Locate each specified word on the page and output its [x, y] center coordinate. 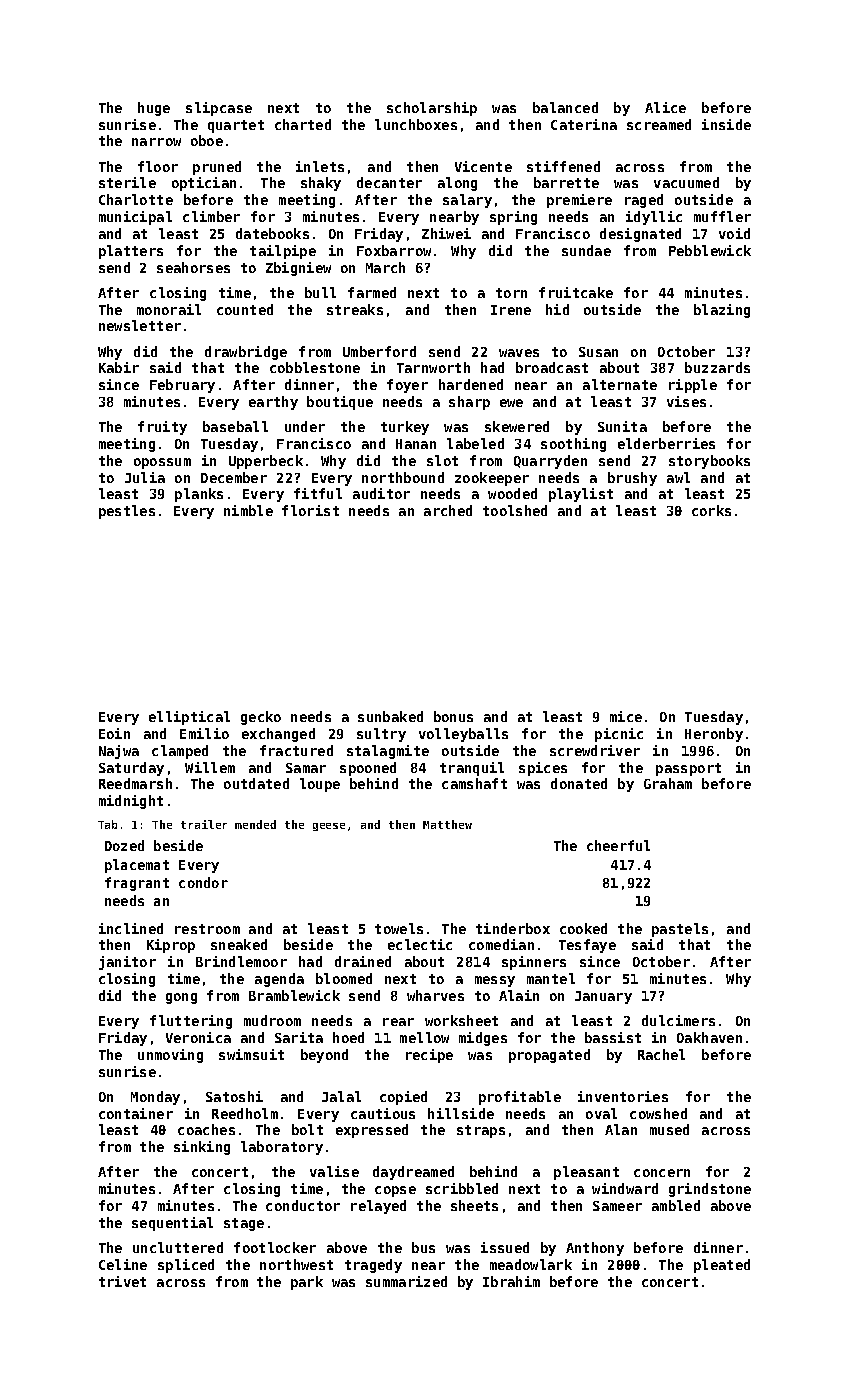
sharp [469, 403]
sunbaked [390, 716]
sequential [172, 1224]
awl [678, 477]
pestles [127, 512]
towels [399, 928]
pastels [680, 930]
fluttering [191, 1022]
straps [481, 1131]
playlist [581, 495]
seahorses [193, 267]
